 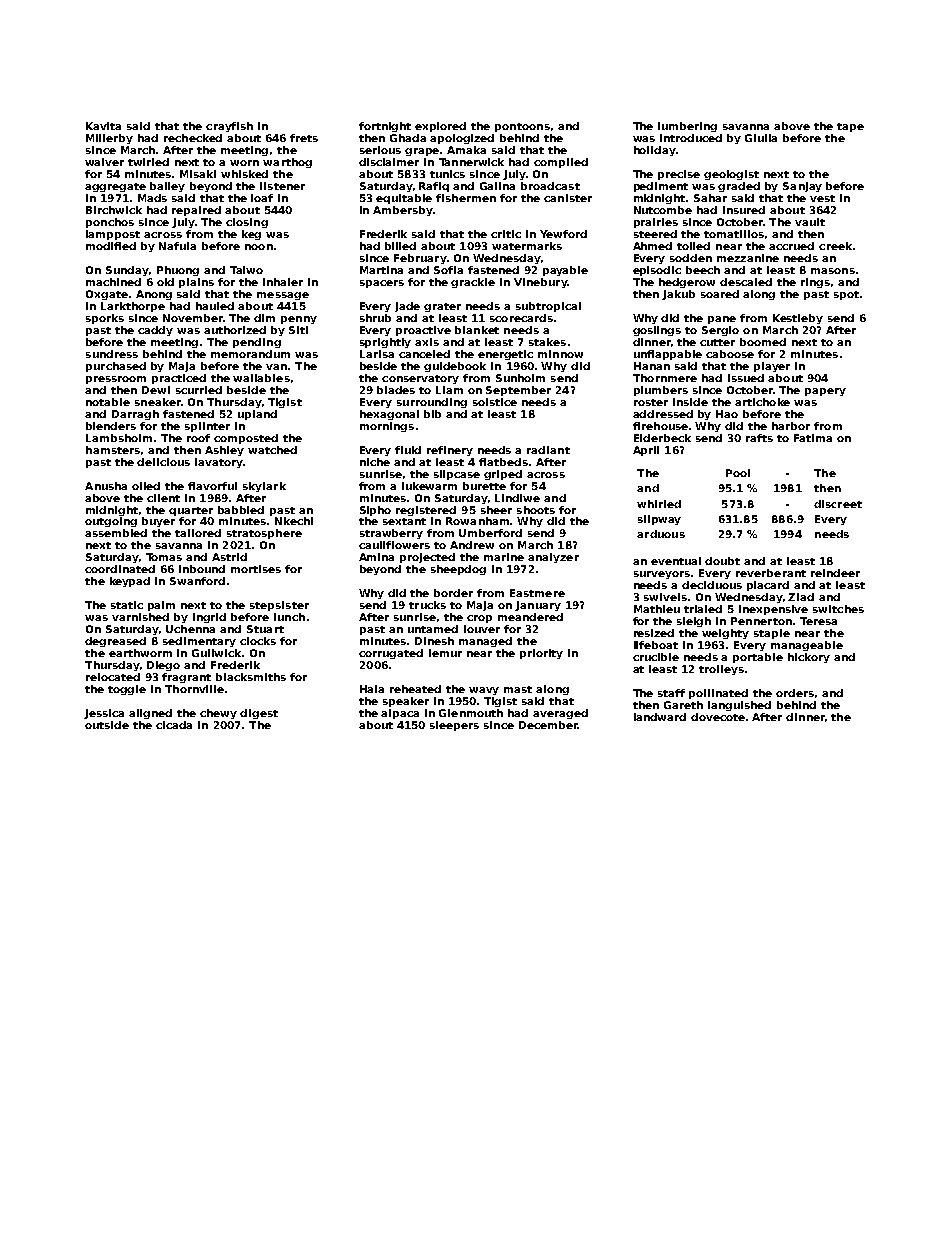 What do you see at coordinates (265, 629) in the page?
I see `Stuart` at bounding box center [265, 629].
